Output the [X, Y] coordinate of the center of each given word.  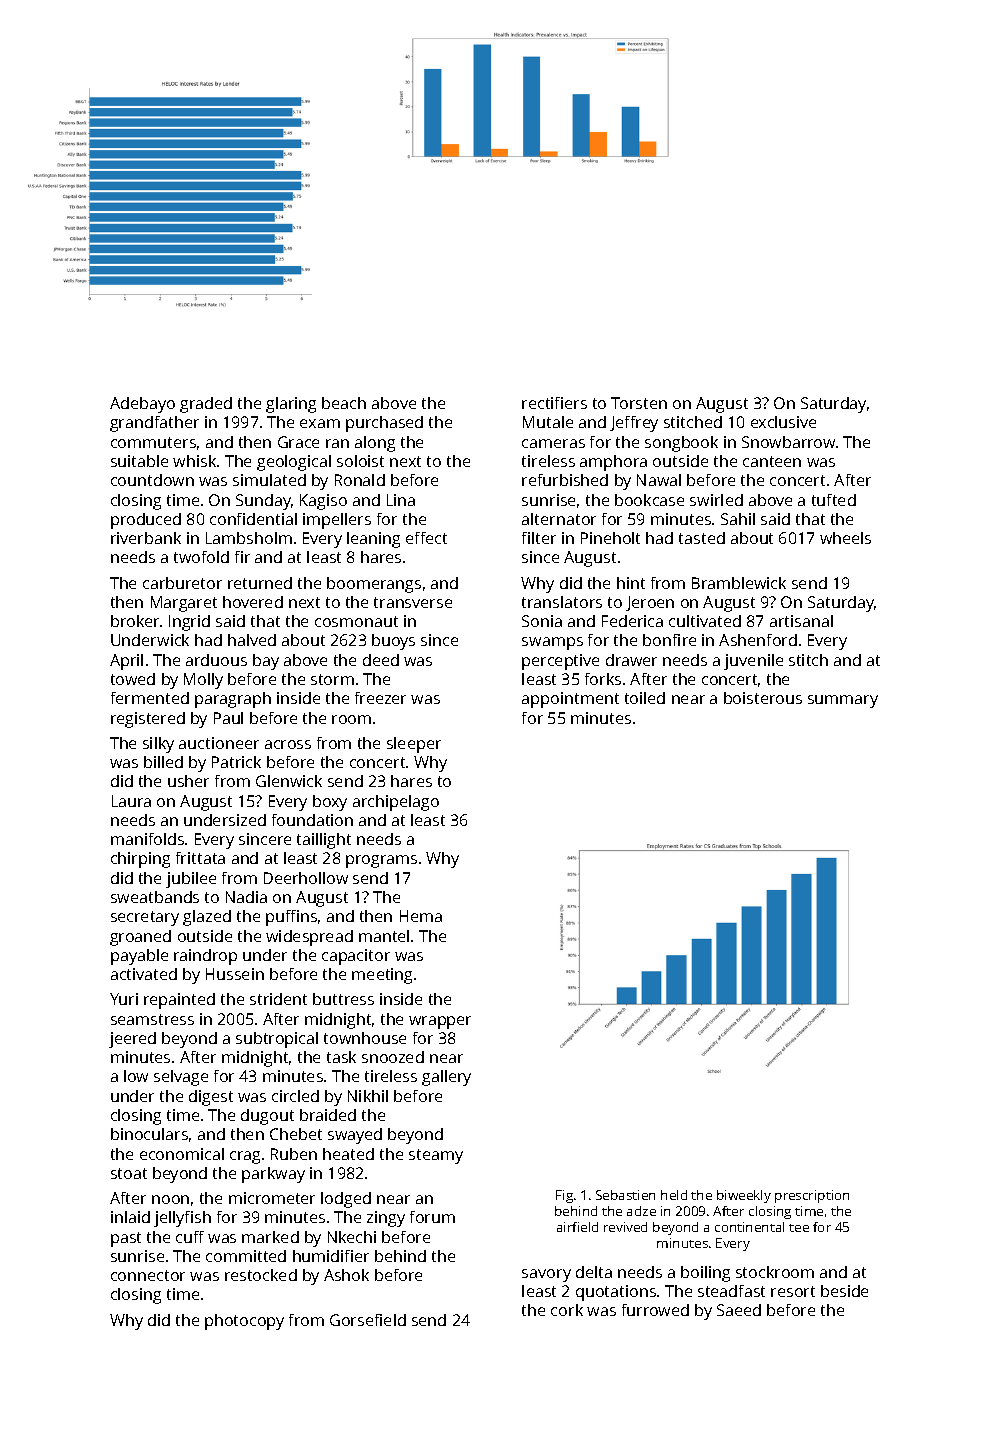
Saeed [739, 1310]
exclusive [783, 422]
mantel [384, 936]
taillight [324, 841]
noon [170, 1199]
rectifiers [554, 403]
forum [432, 1217]
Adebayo [142, 405]
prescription [812, 1196]
